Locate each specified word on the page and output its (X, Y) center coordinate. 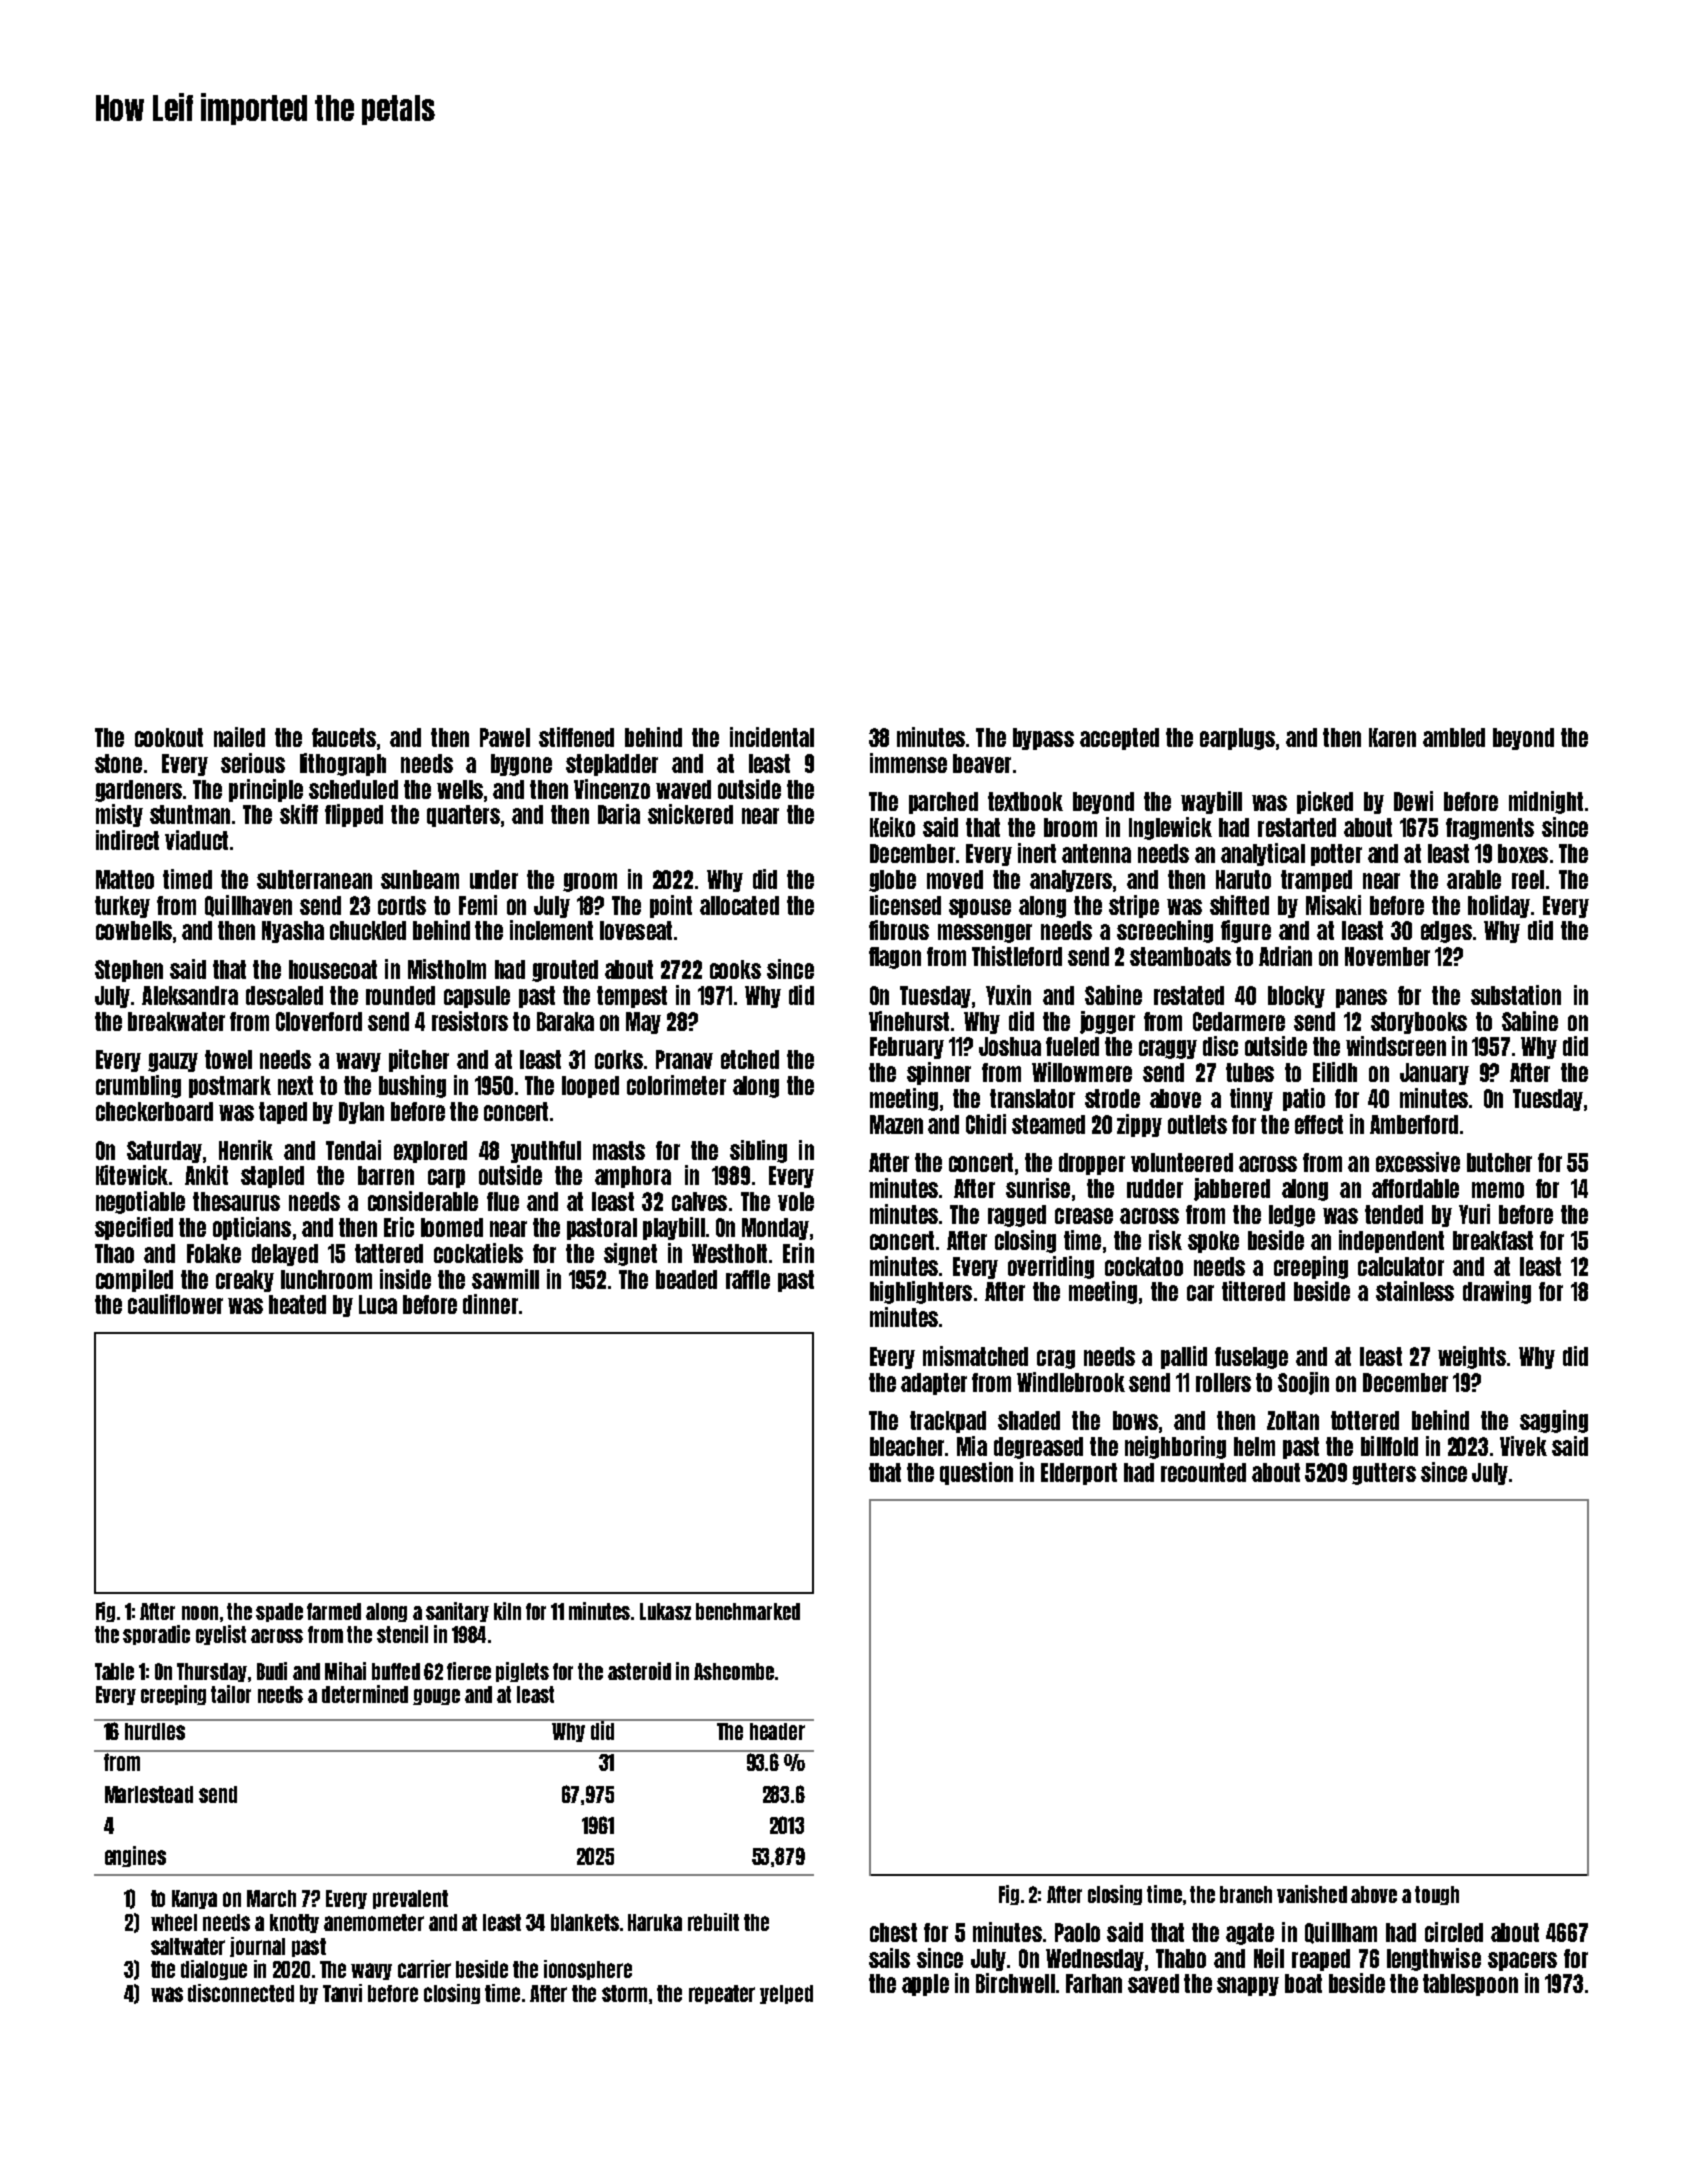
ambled (1454, 737)
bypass (1043, 739)
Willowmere (1082, 1072)
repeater (722, 1994)
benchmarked (748, 1611)
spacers (1522, 1961)
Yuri (1474, 1214)
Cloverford (319, 1021)
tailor (231, 1694)
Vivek (1523, 1446)
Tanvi (342, 1993)
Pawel (505, 737)
